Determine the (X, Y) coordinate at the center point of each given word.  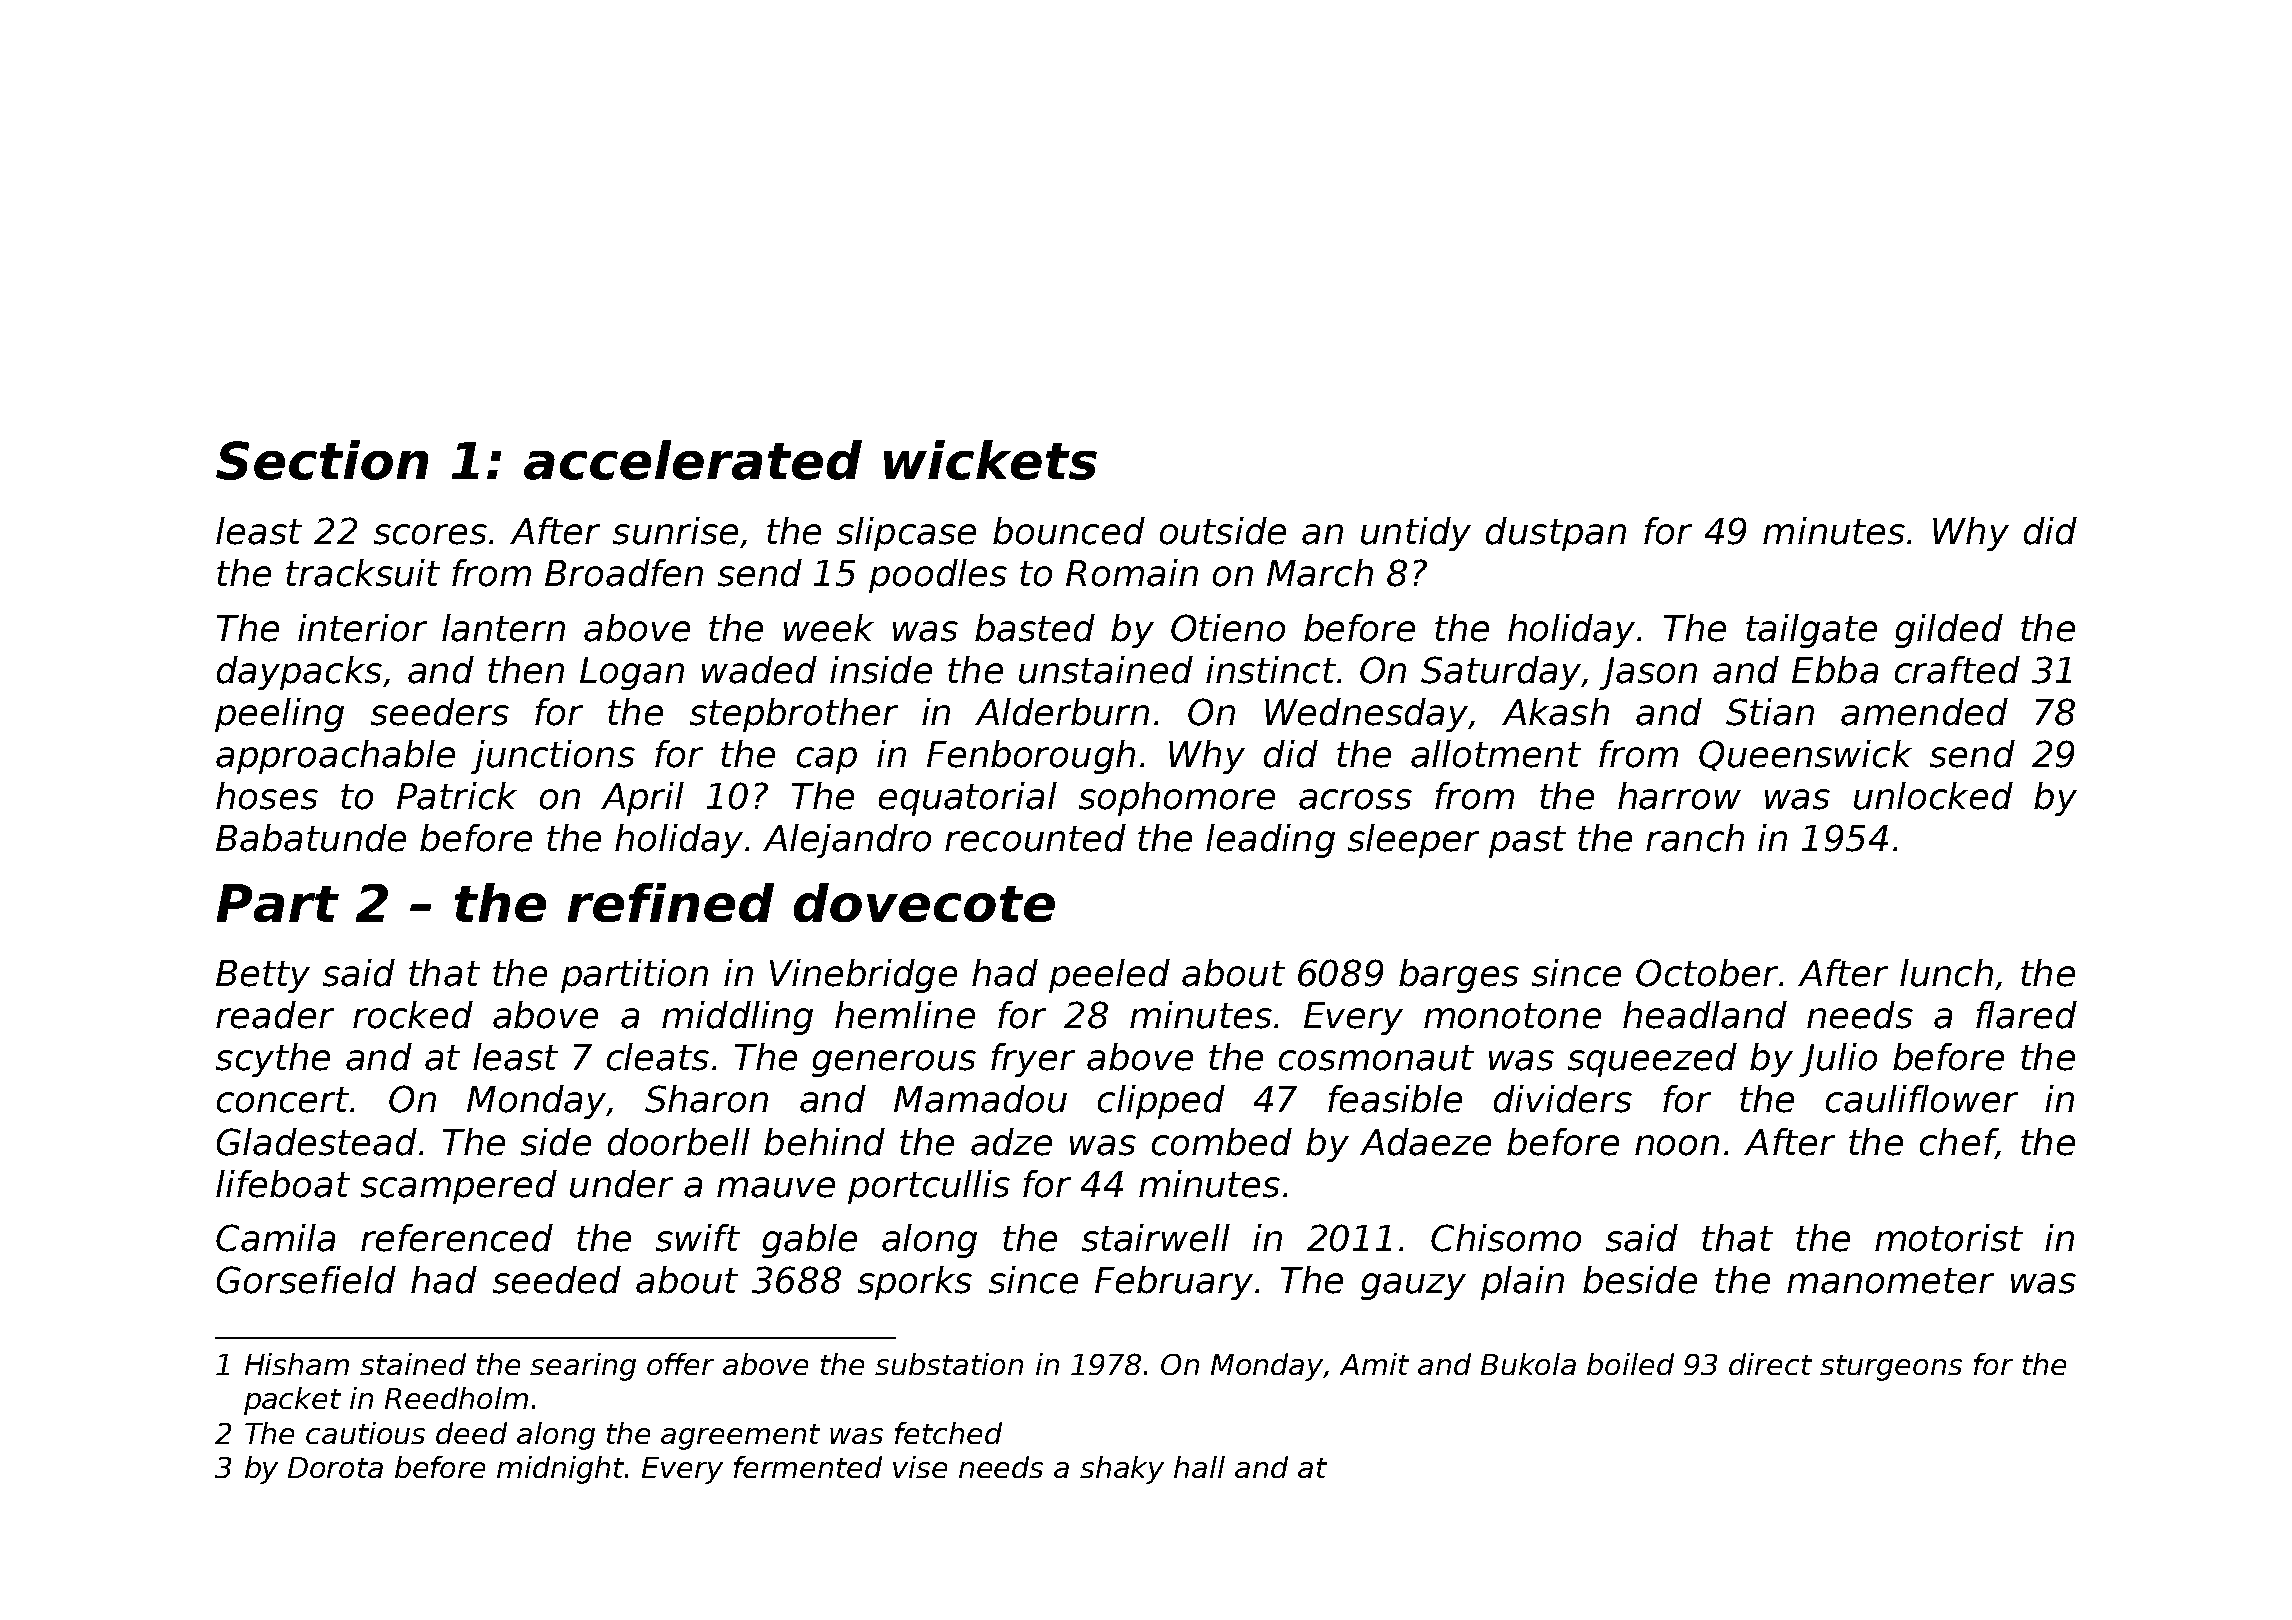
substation (949, 1364)
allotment (1496, 754)
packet (292, 1401)
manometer (1890, 1281)
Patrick (457, 796)
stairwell (1156, 1238)
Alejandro (847, 841)
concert (283, 1100)
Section (322, 460)
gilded (1949, 631)
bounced (1069, 531)
